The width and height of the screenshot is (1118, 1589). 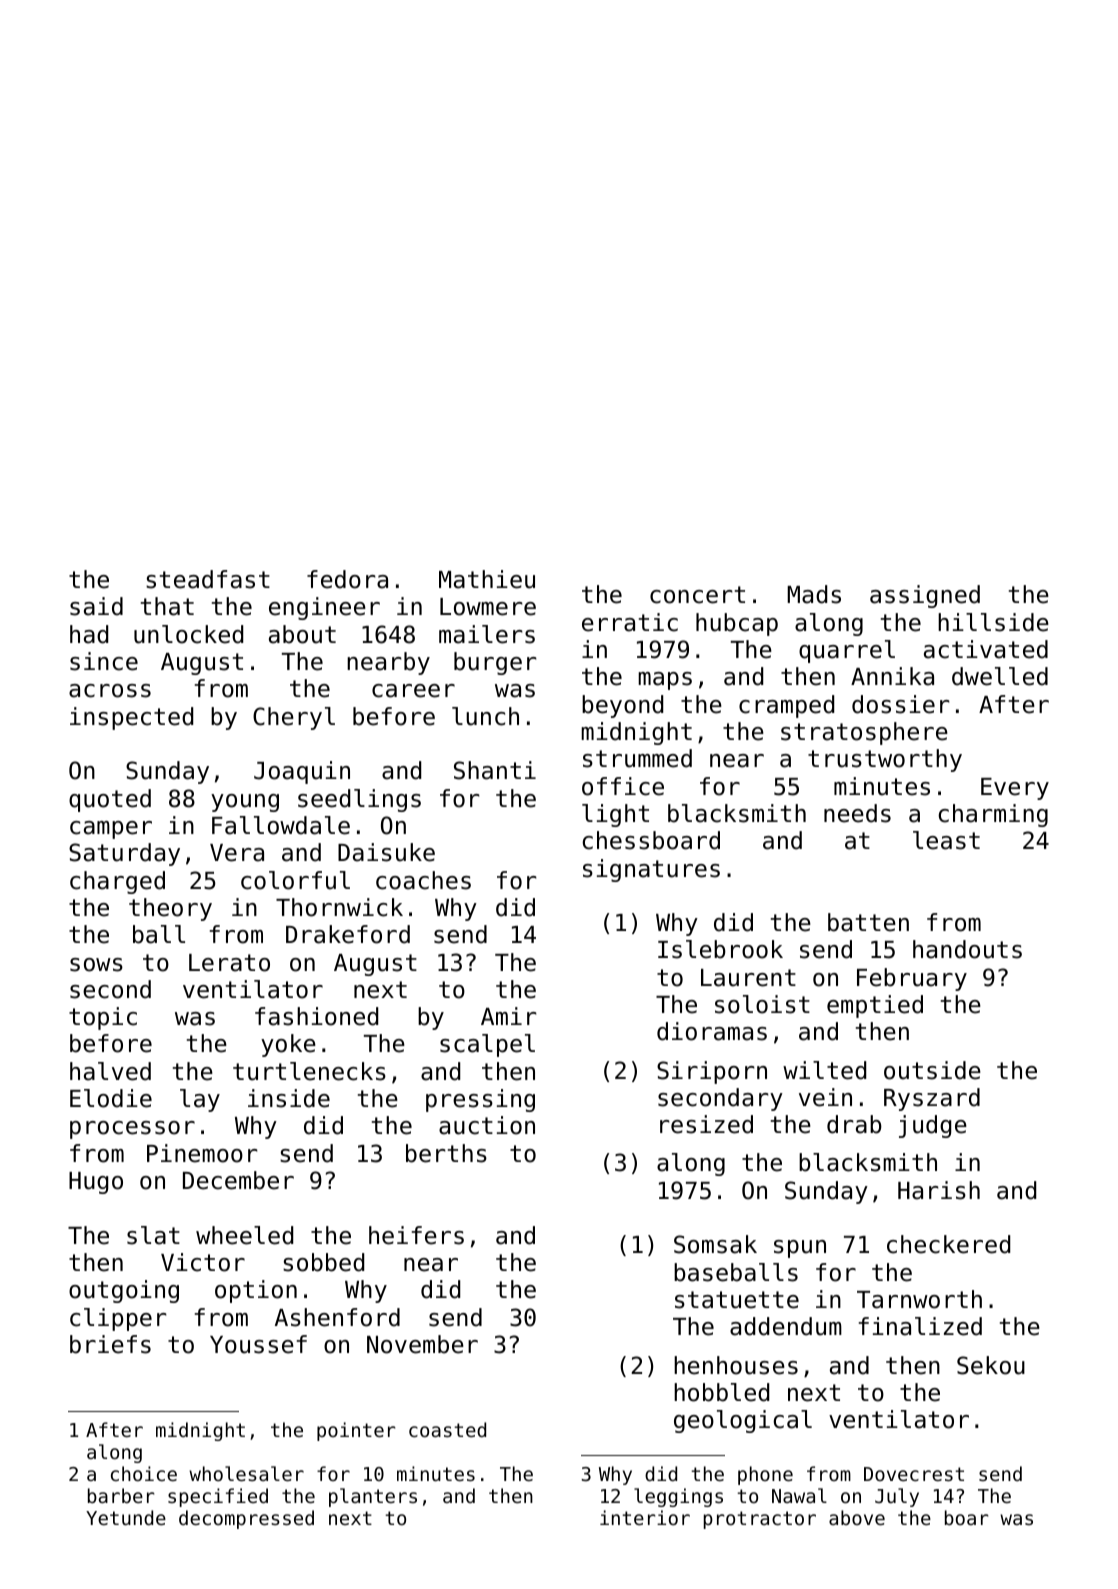 What do you see at coordinates (487, 579) in the screenshot?
I see `Mathieu` at bounding box center [487, 579].
